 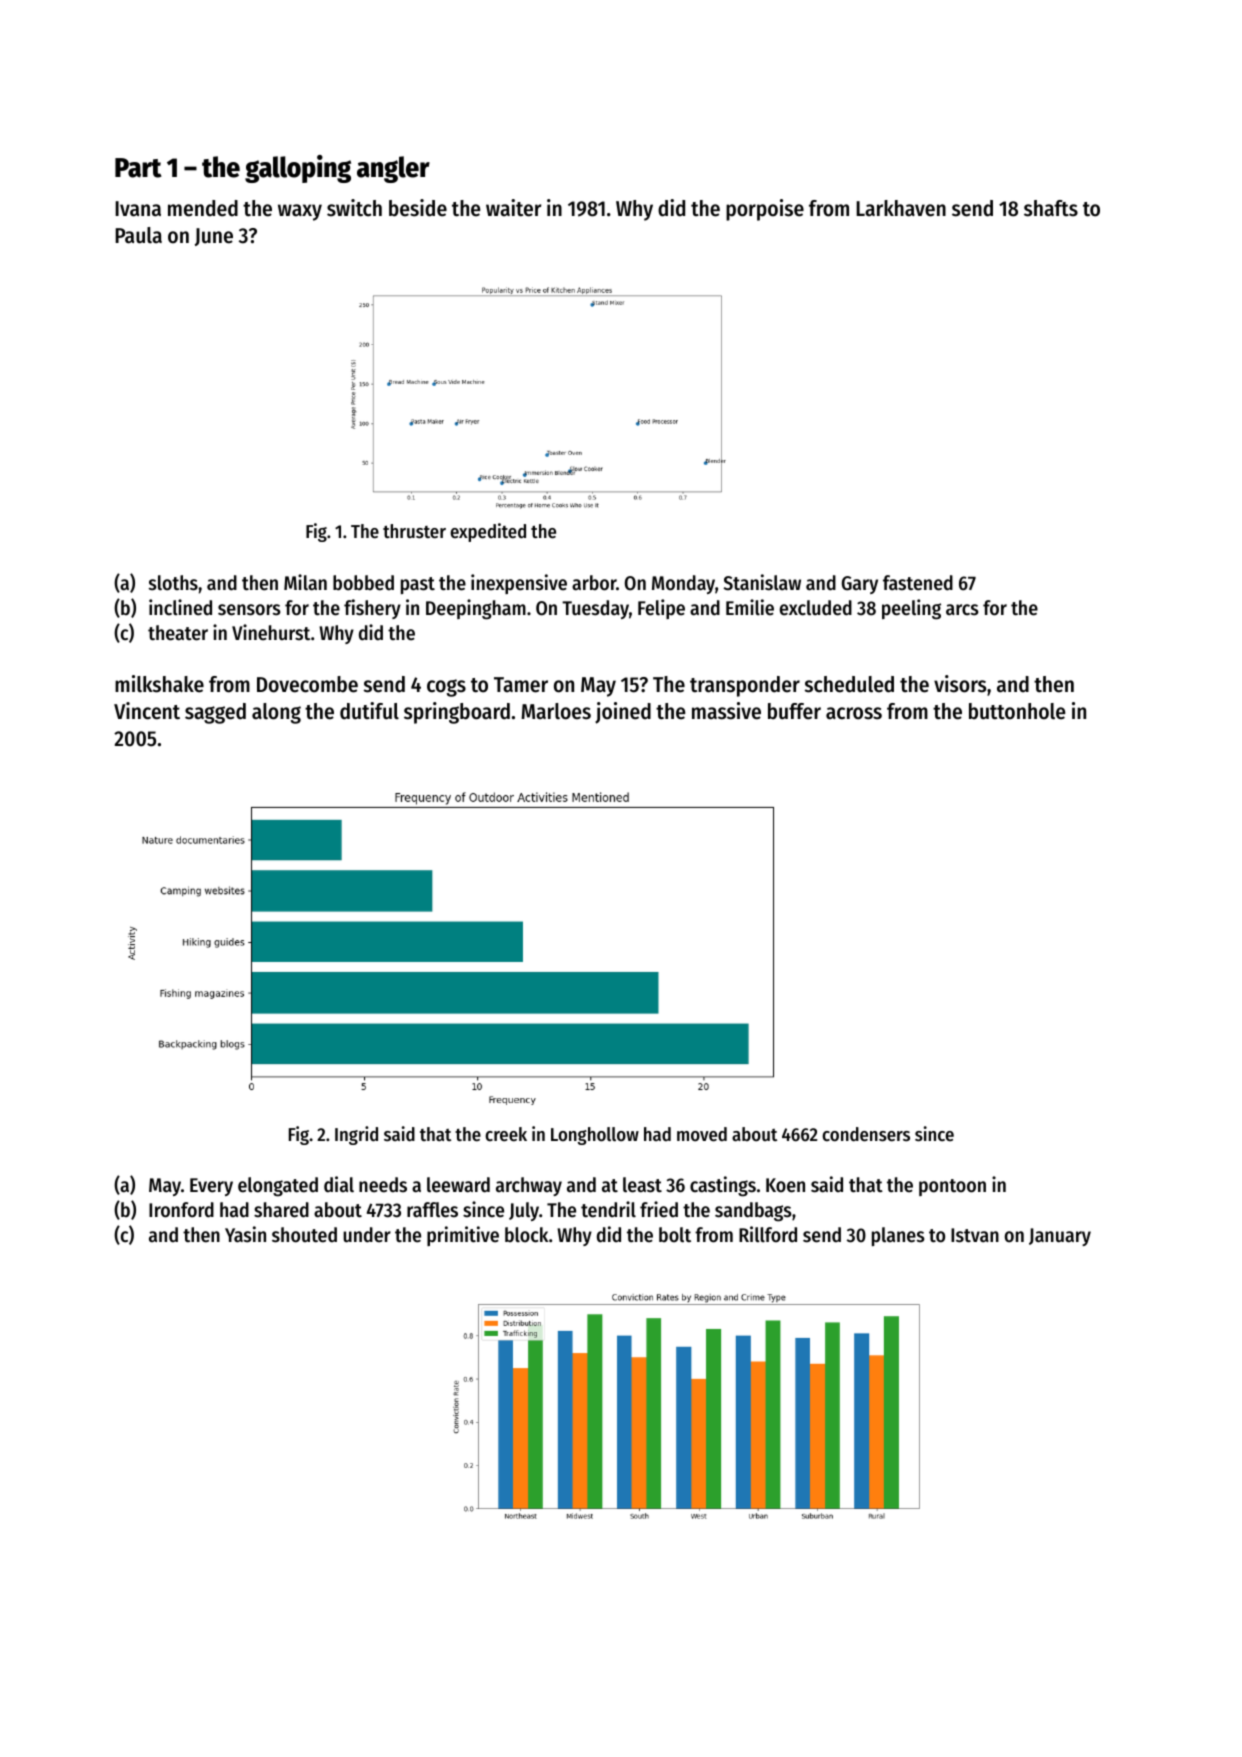 I want to click on Every, so click(x=211, y=1187).
